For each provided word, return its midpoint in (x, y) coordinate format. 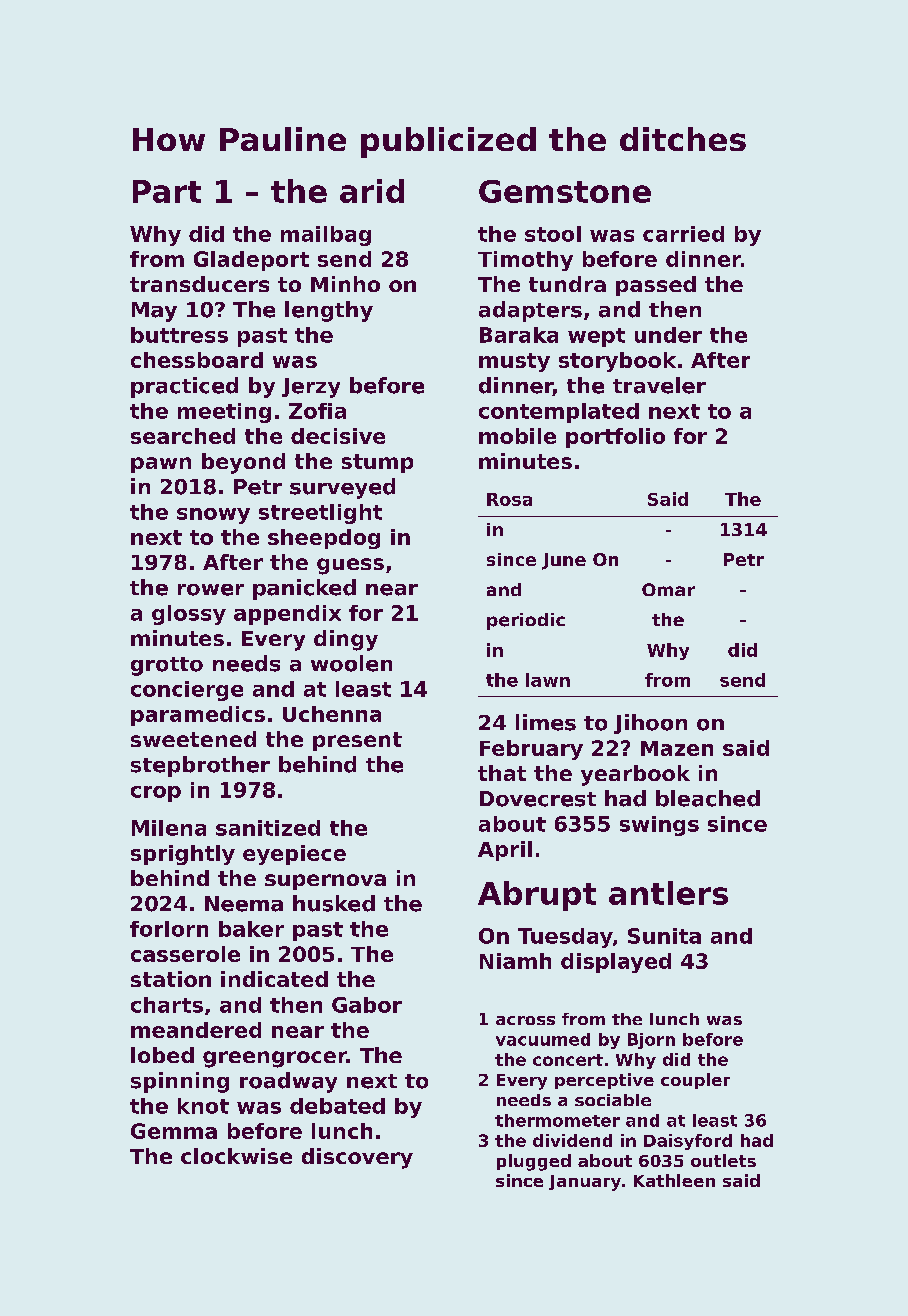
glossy (189, 615)
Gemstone (565, 191)
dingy (346, 640)
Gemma (174, 1131)
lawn (548, 680)
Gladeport (251, 261)
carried (683, 234)
